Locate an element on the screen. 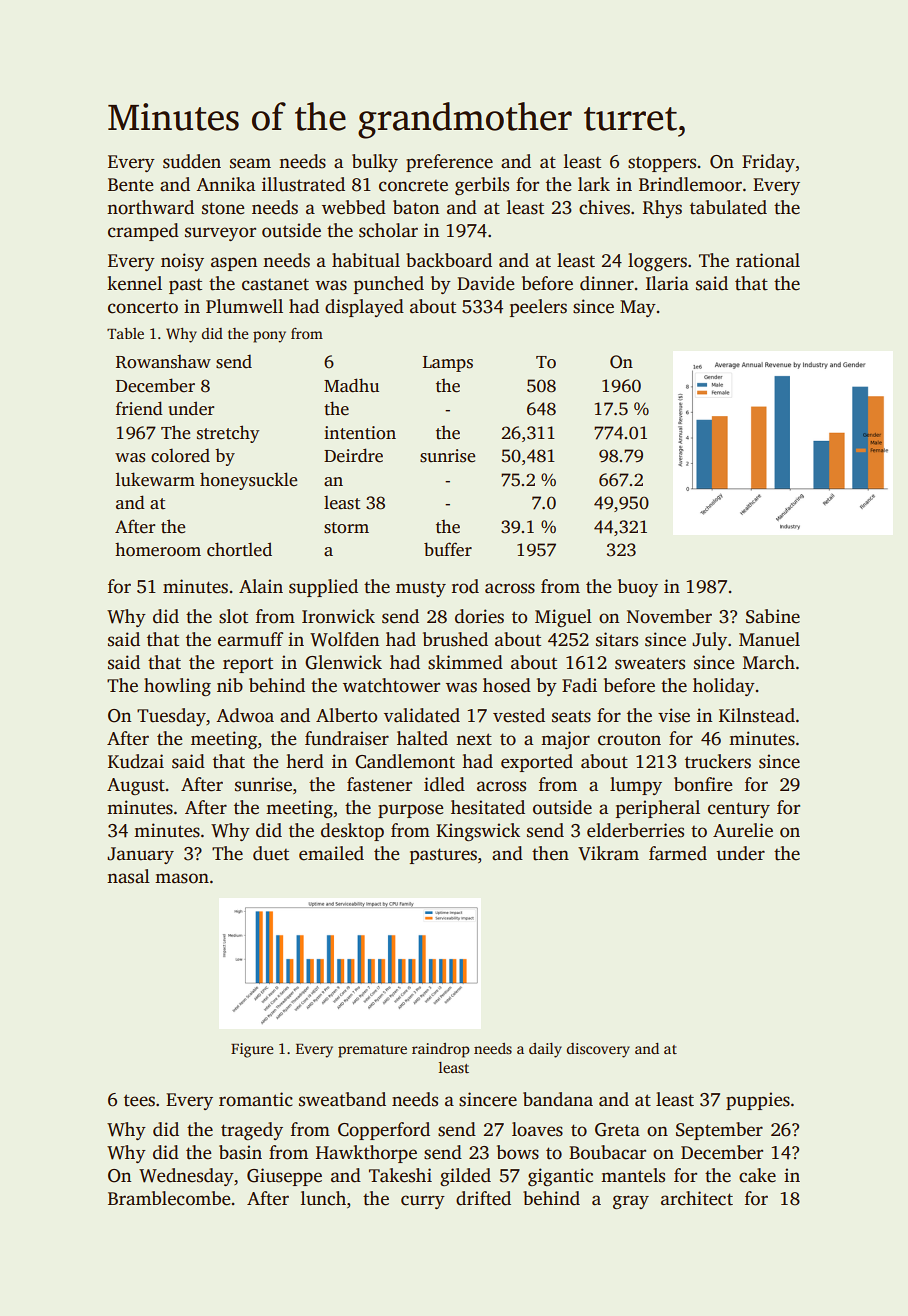 The height and width of the screenshot is (1316, 908). preference is located at coordinates (449, 163).
